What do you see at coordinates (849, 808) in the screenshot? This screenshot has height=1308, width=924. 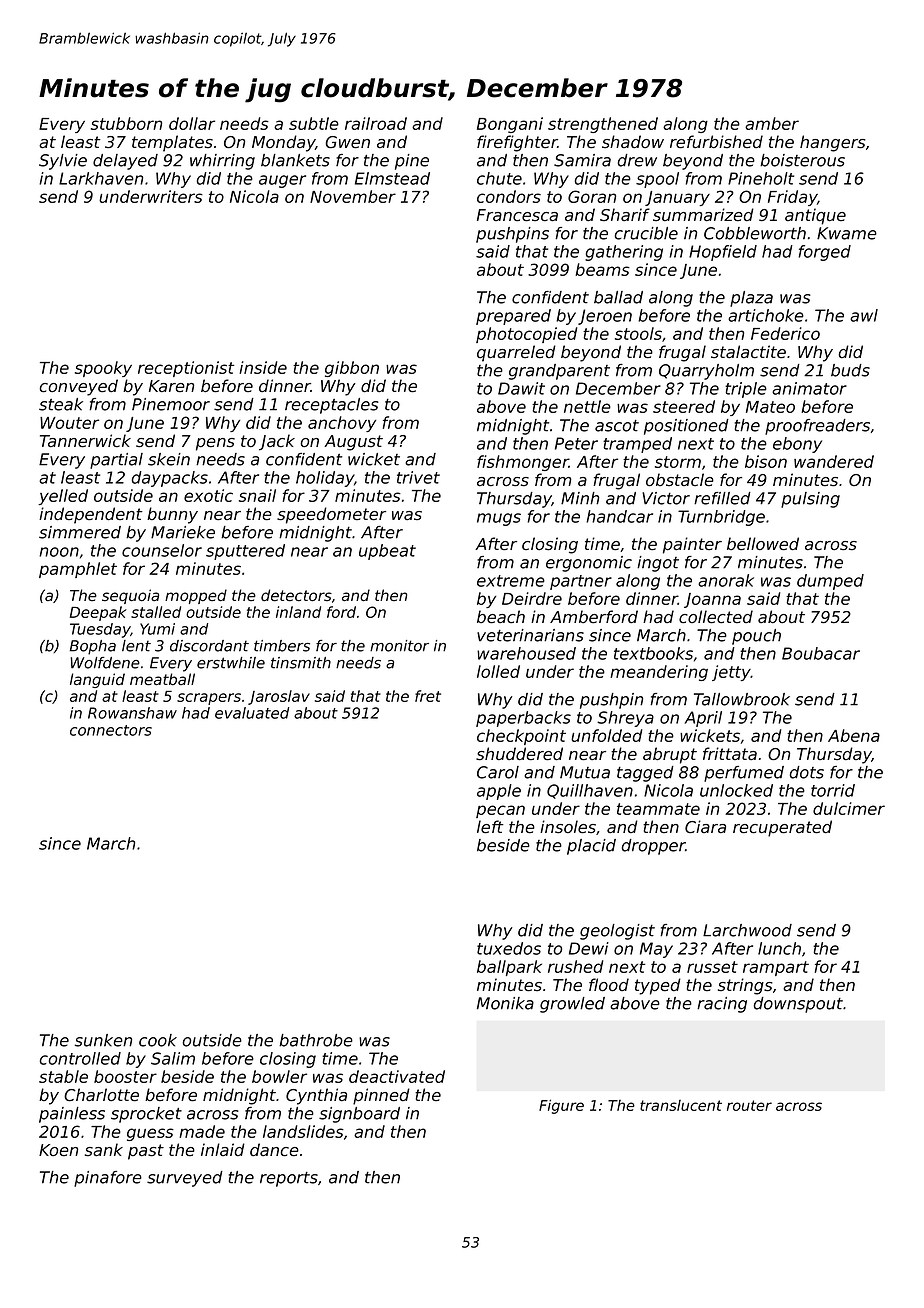 I see `dulcimer` at bounding box center [849, 808].
